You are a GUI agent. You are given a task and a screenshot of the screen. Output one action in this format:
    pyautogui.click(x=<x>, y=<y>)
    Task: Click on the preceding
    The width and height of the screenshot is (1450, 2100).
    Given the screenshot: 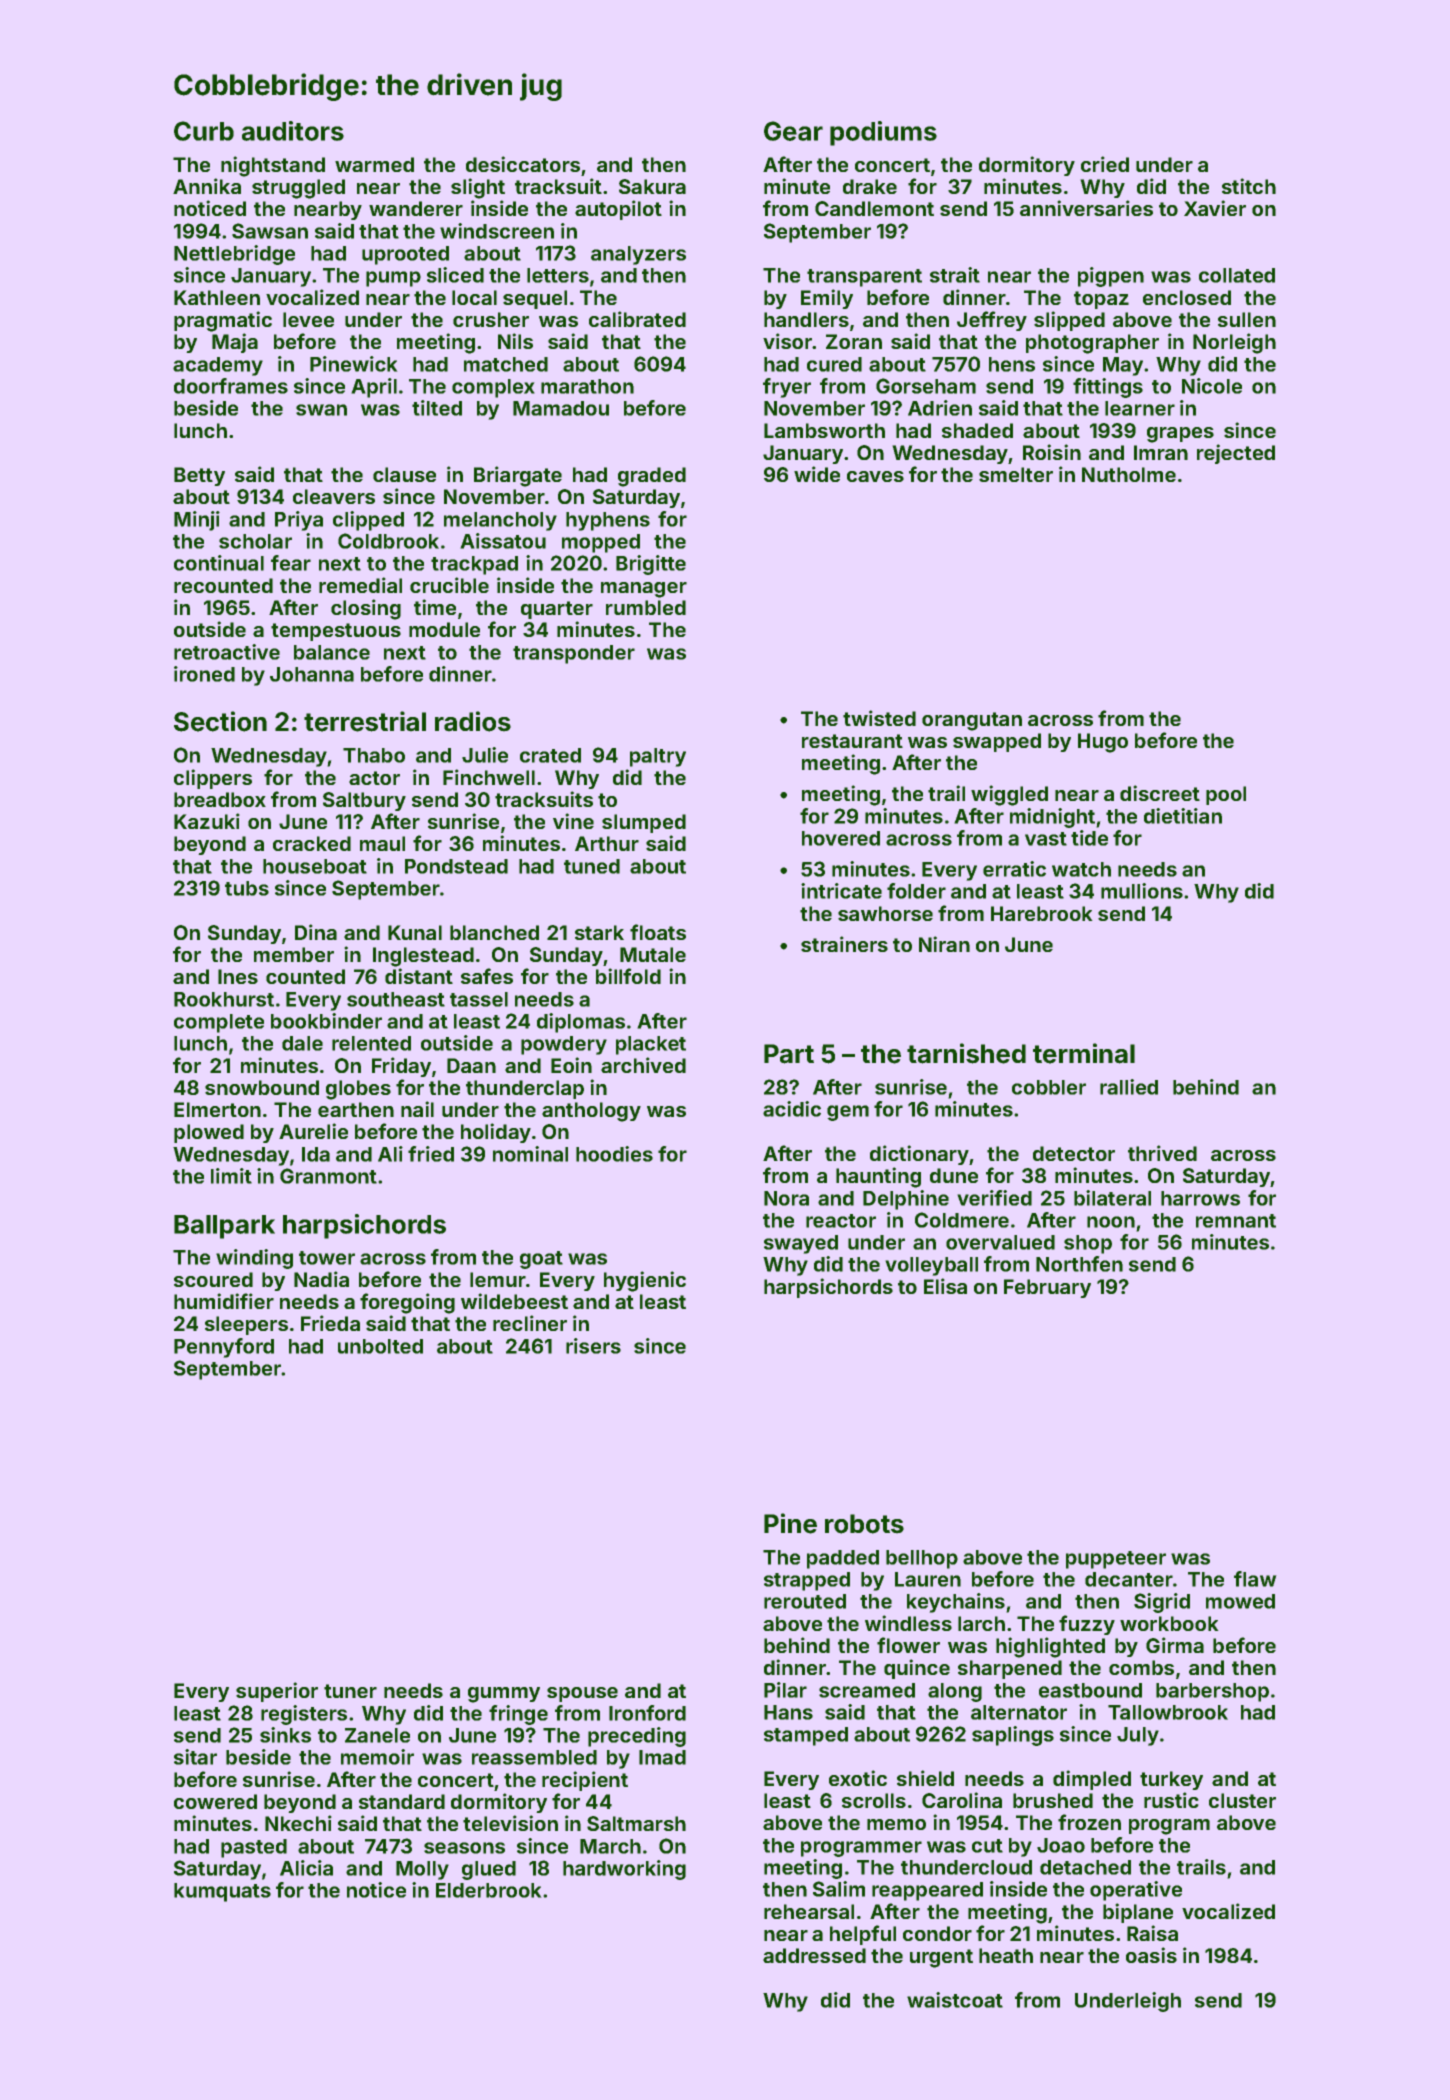 What is the action you would take?
    pyautogui.click(x=637, y=1737)
